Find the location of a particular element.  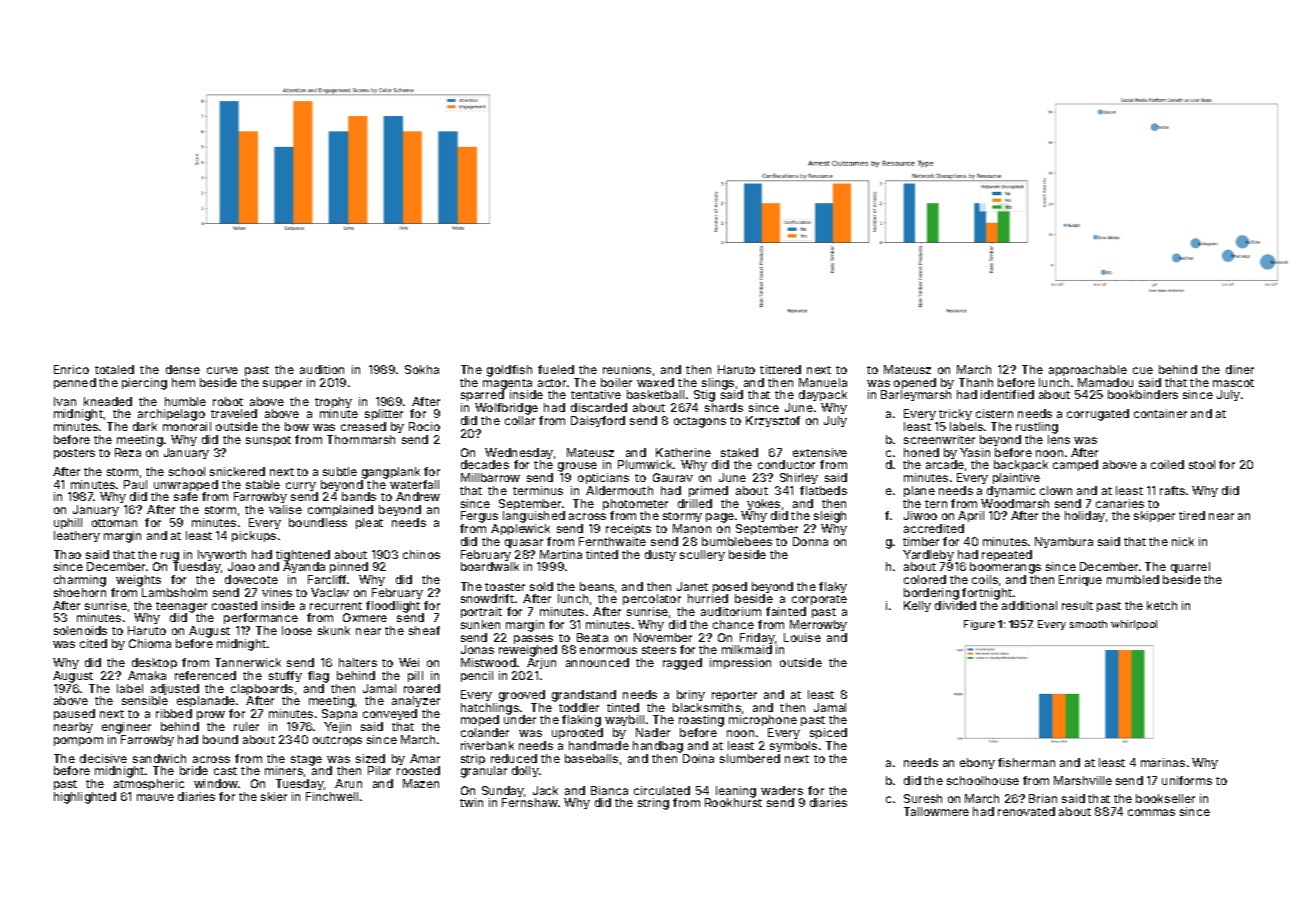

coiled is located at coordinates (1167, 464).
